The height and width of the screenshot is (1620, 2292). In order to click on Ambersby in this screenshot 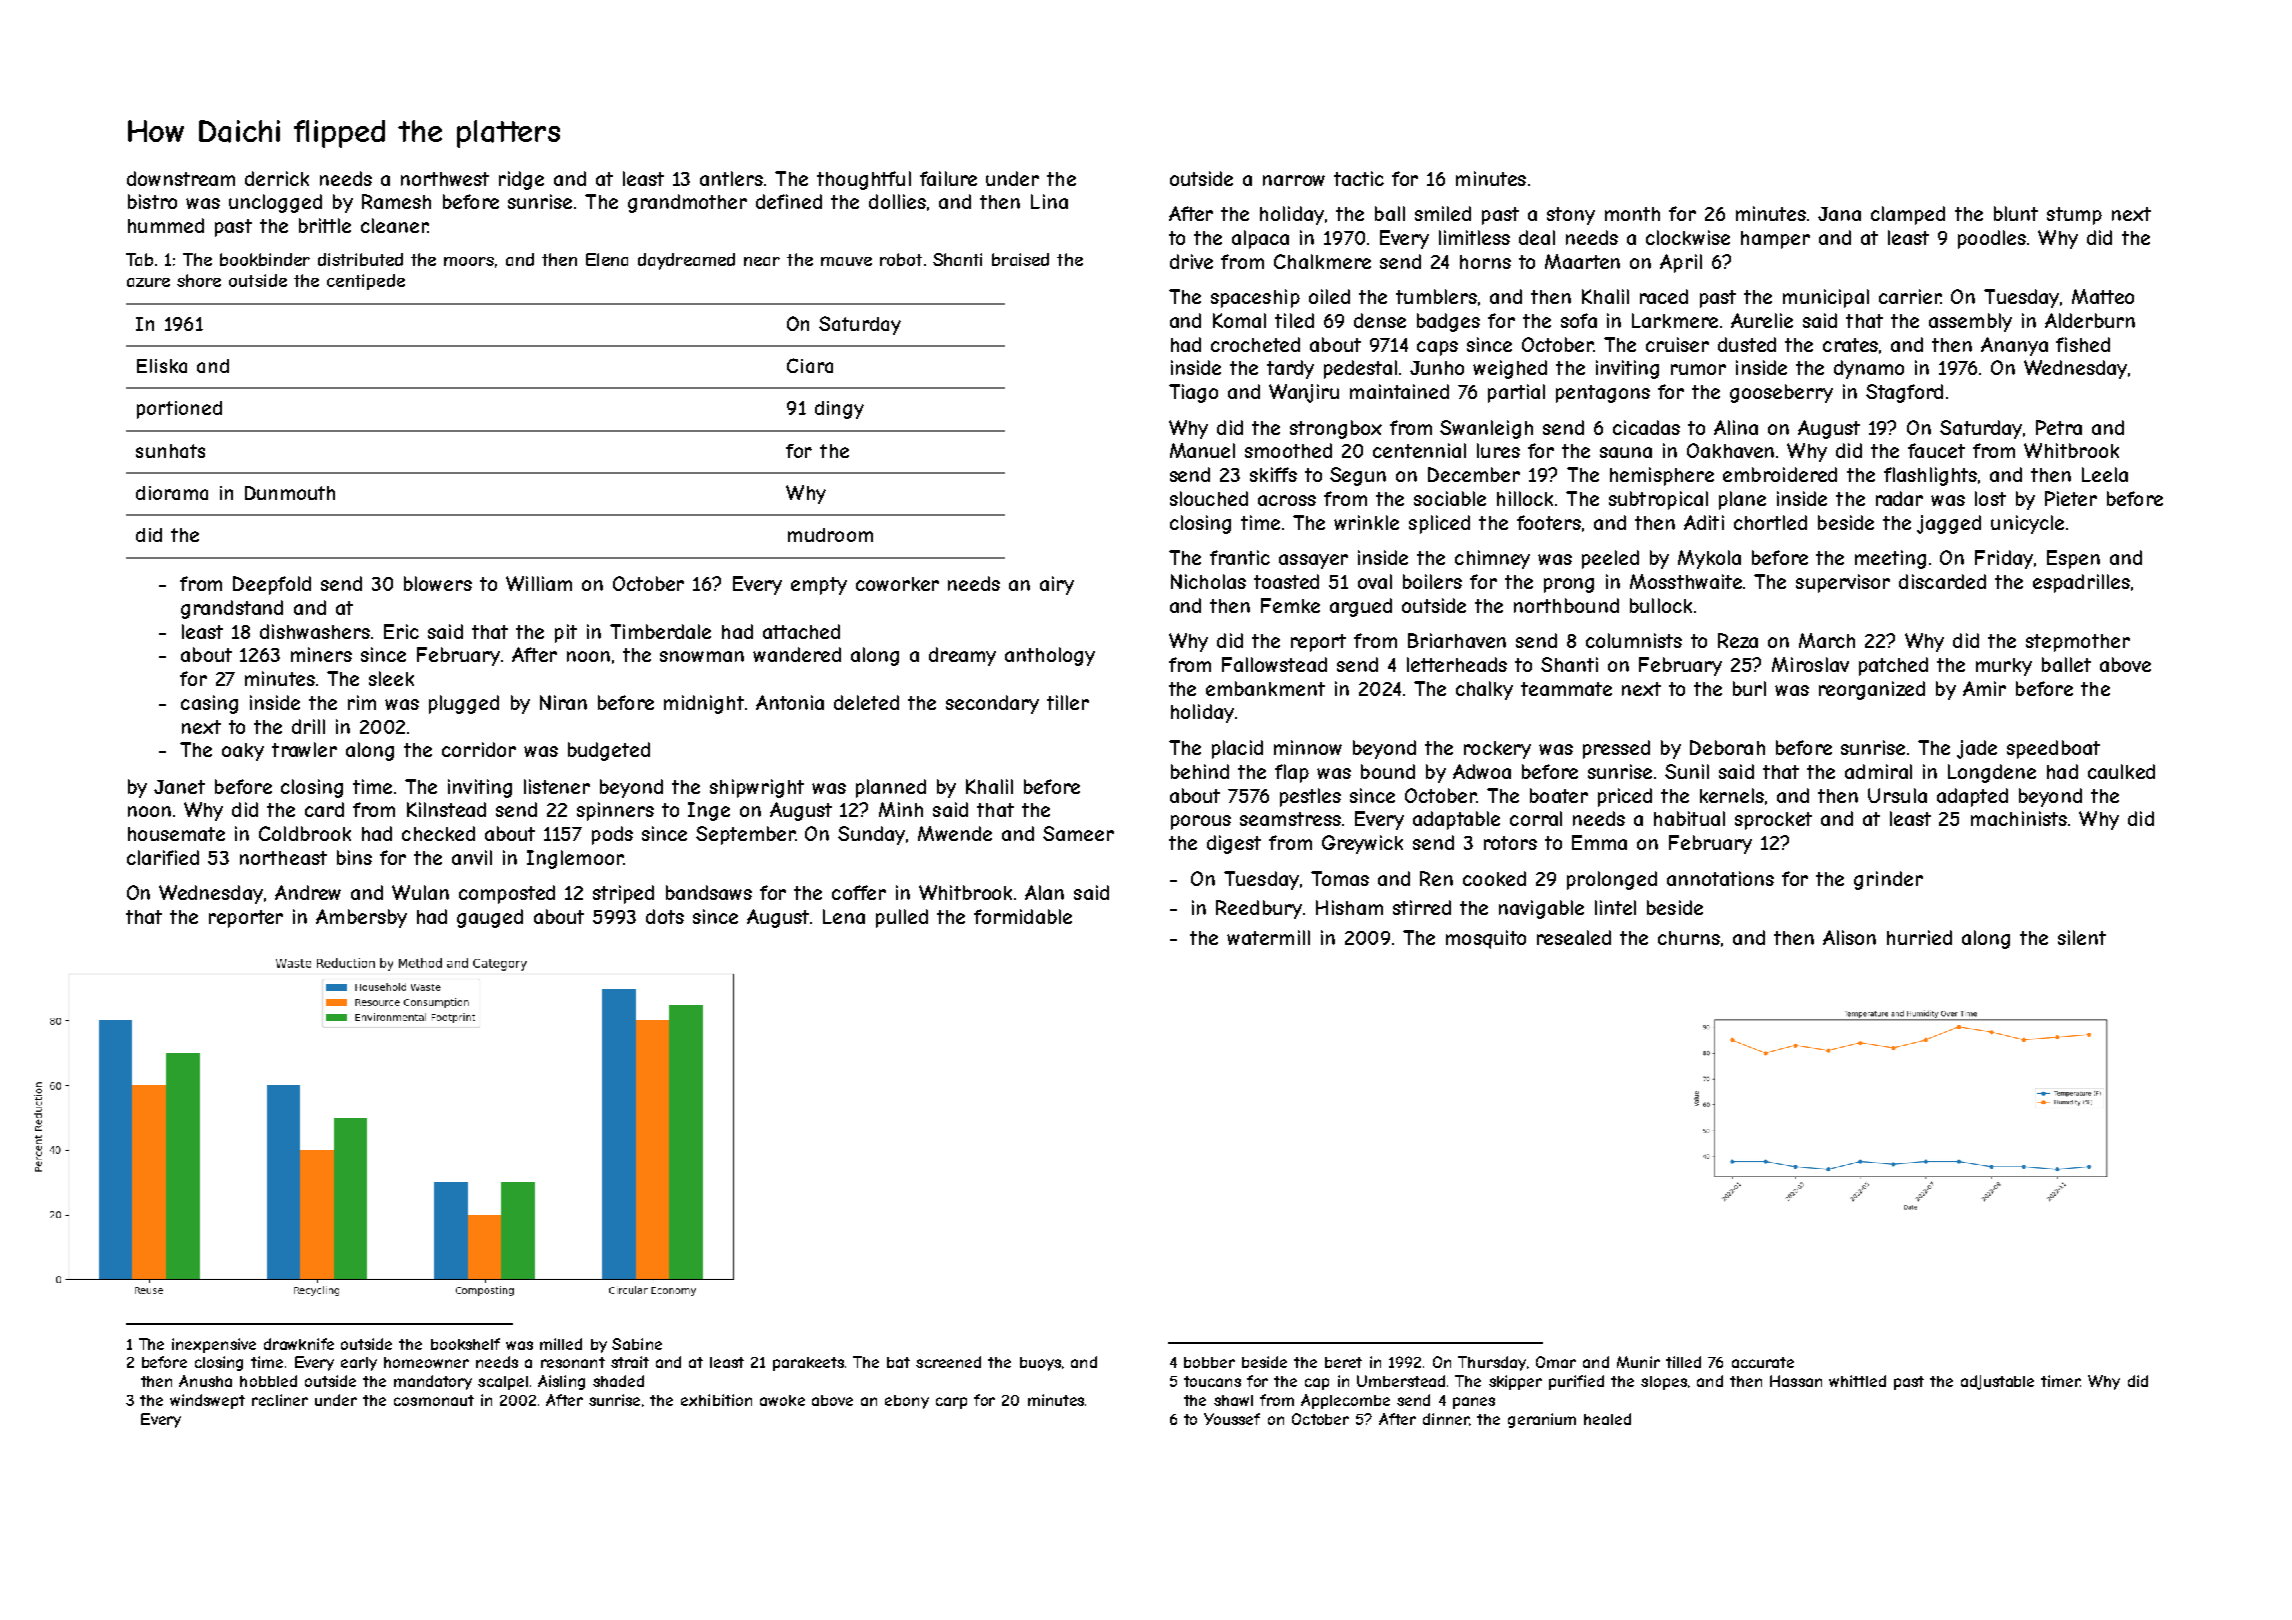, I will do `click(361, 918)`.
